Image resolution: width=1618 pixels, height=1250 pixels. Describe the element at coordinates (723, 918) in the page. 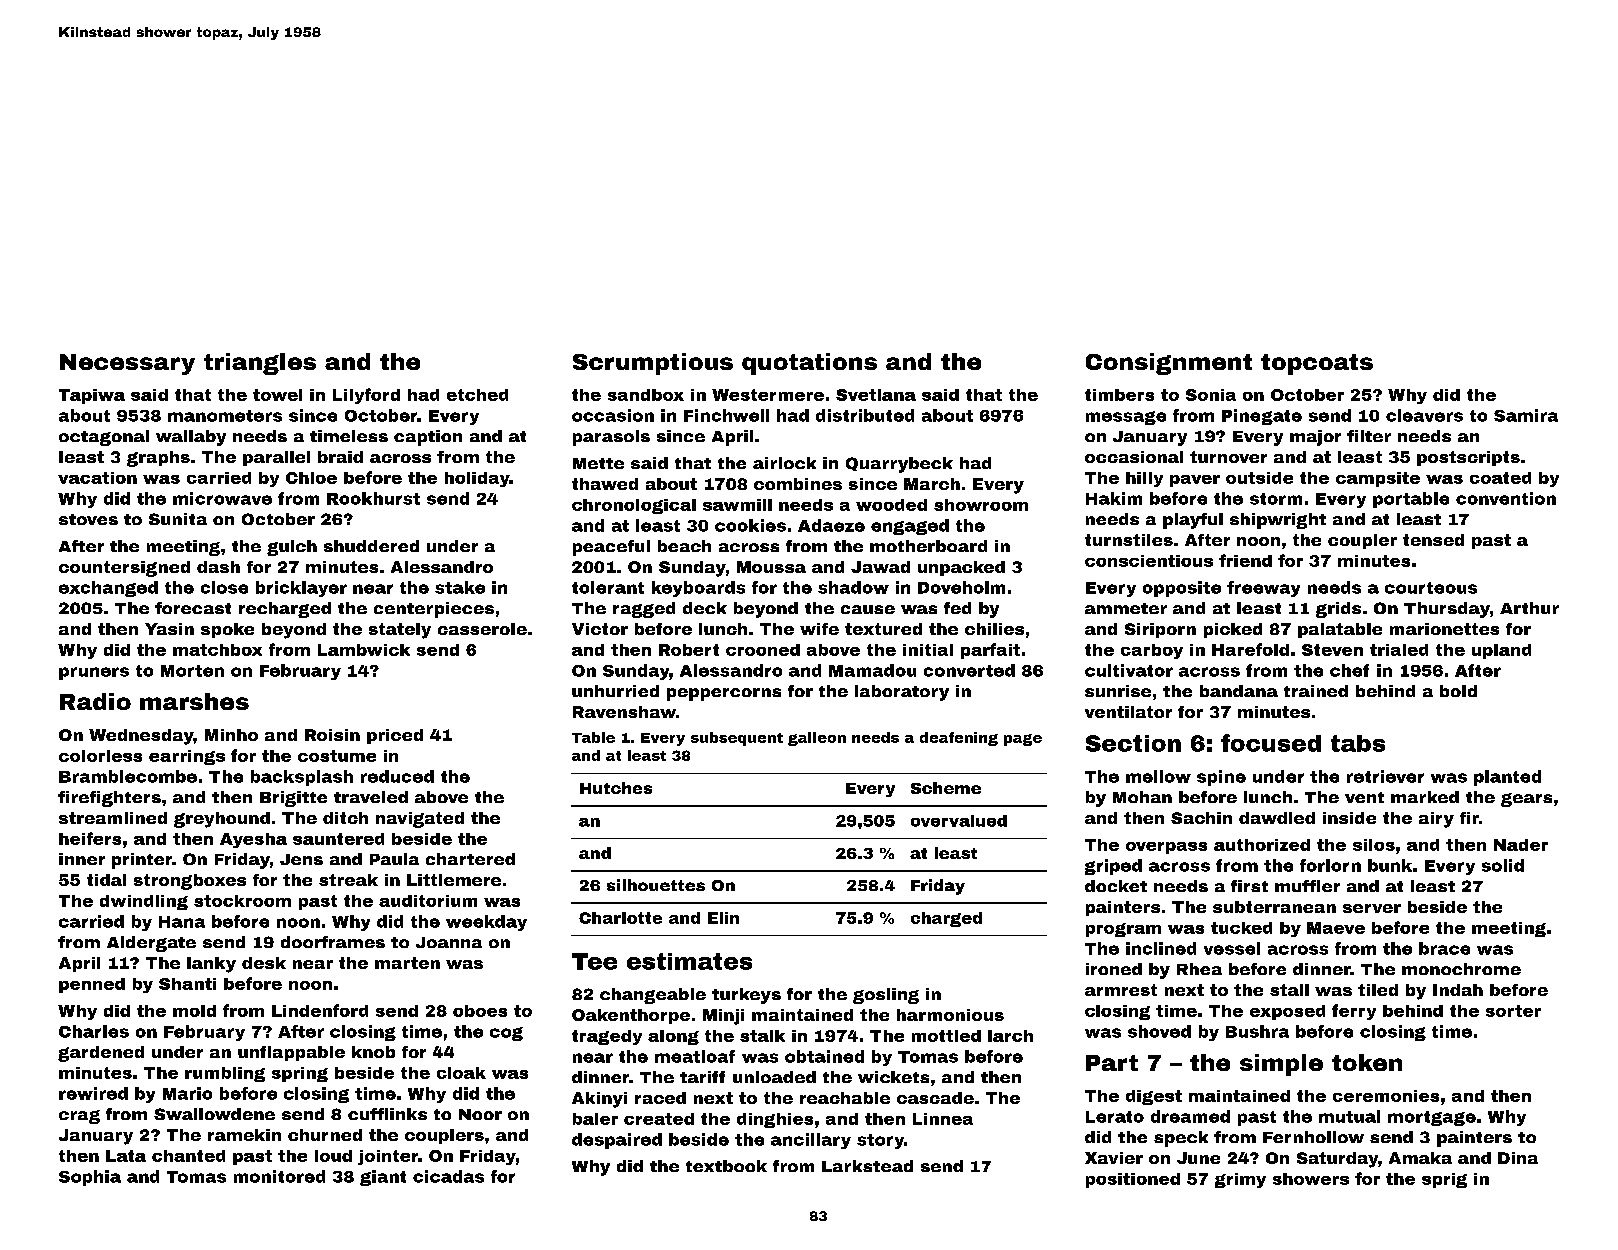

I see `Elin` at that location.
